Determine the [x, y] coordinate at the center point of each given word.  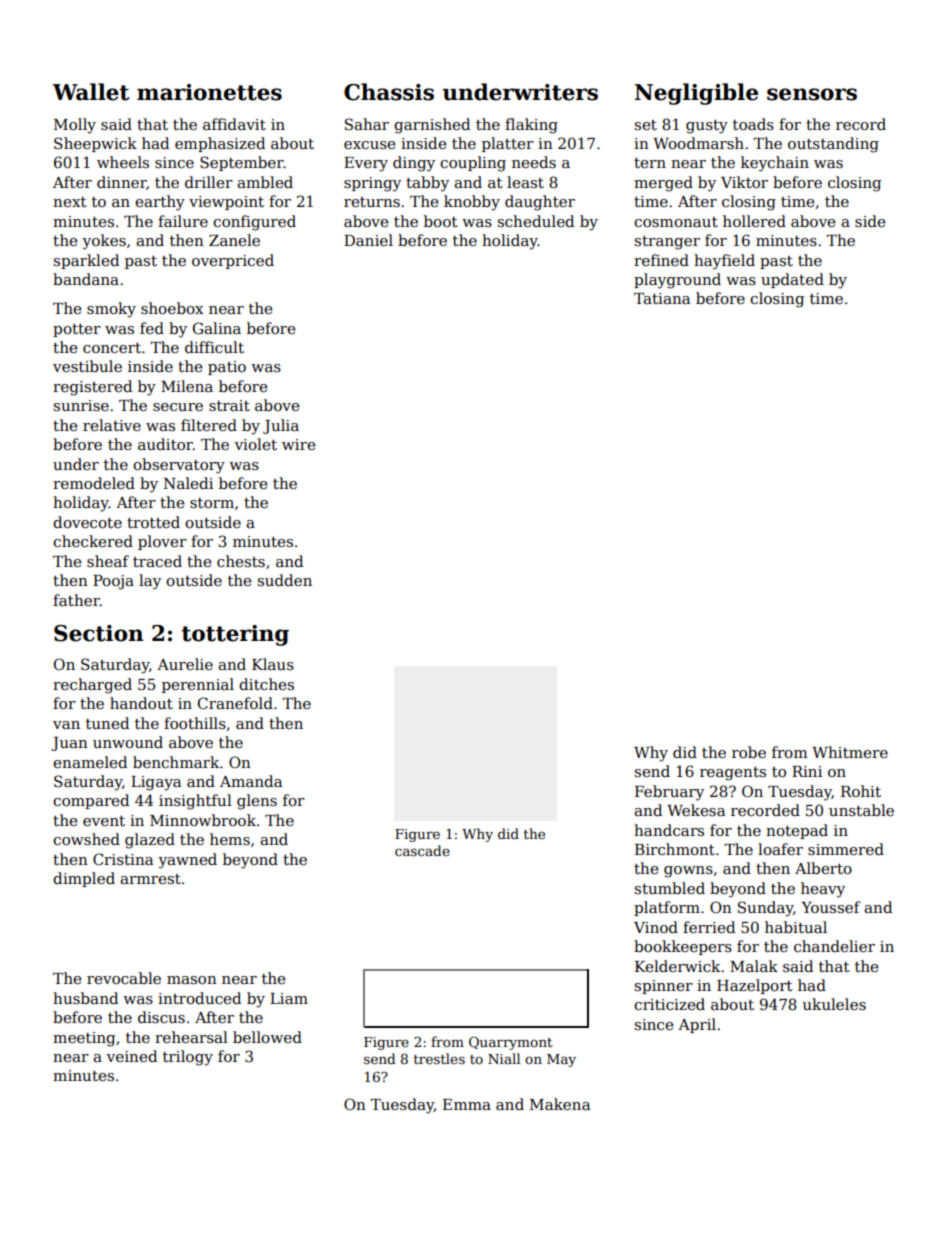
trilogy [188, 1058]
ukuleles [834, 1004]
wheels [123, 162]
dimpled [84, 879]
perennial [198, 685]
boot [441, 221]
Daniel [368, 240]
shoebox [172, 308]
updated [792, 280]
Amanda [251, 781]
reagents [733, 774]
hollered [754, 221]
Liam [289, 998]
